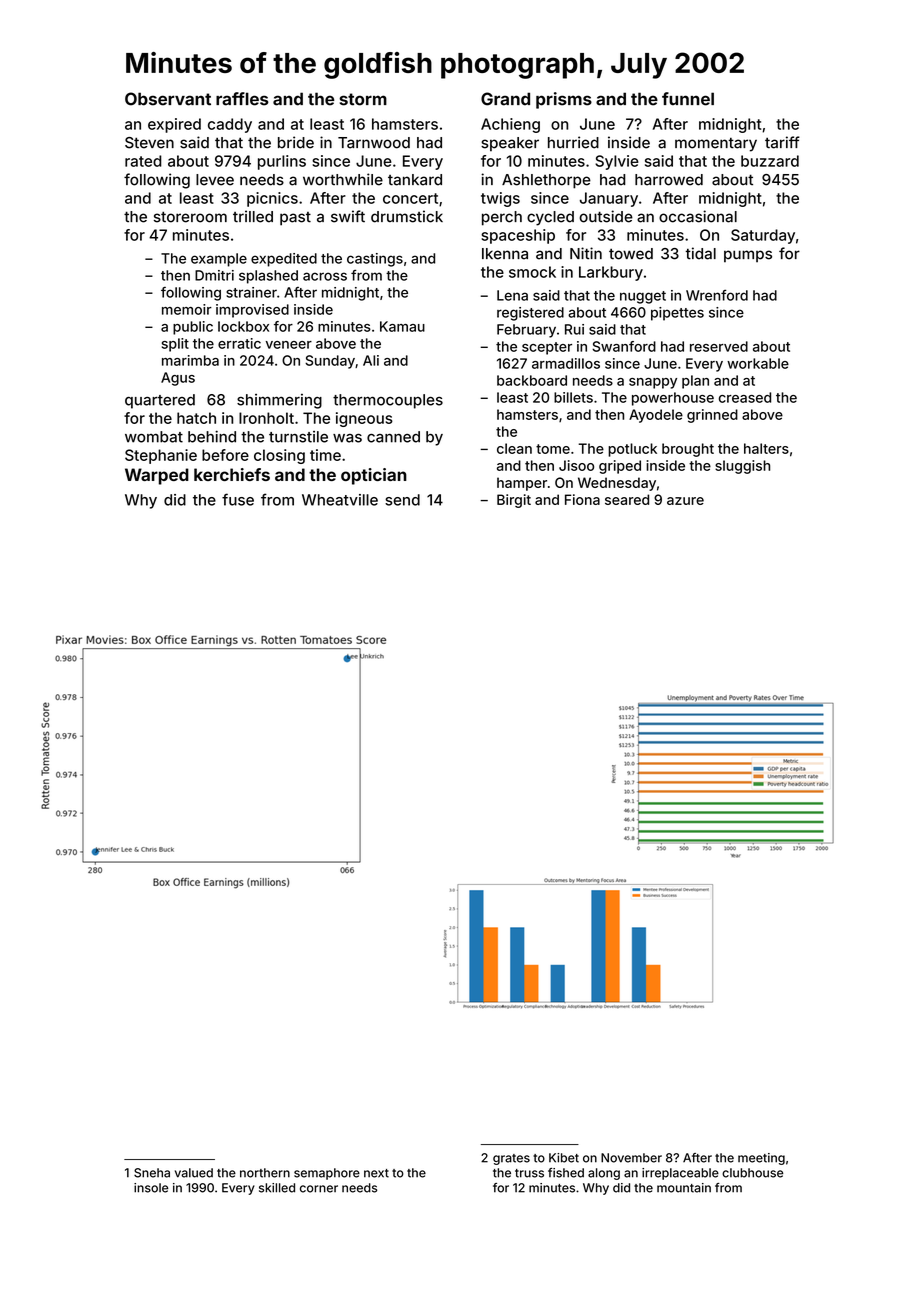 This page has height=1314, width=924. Describe the element at coordinates (564, 1158) in the page. I see `Kibet` at that location.
